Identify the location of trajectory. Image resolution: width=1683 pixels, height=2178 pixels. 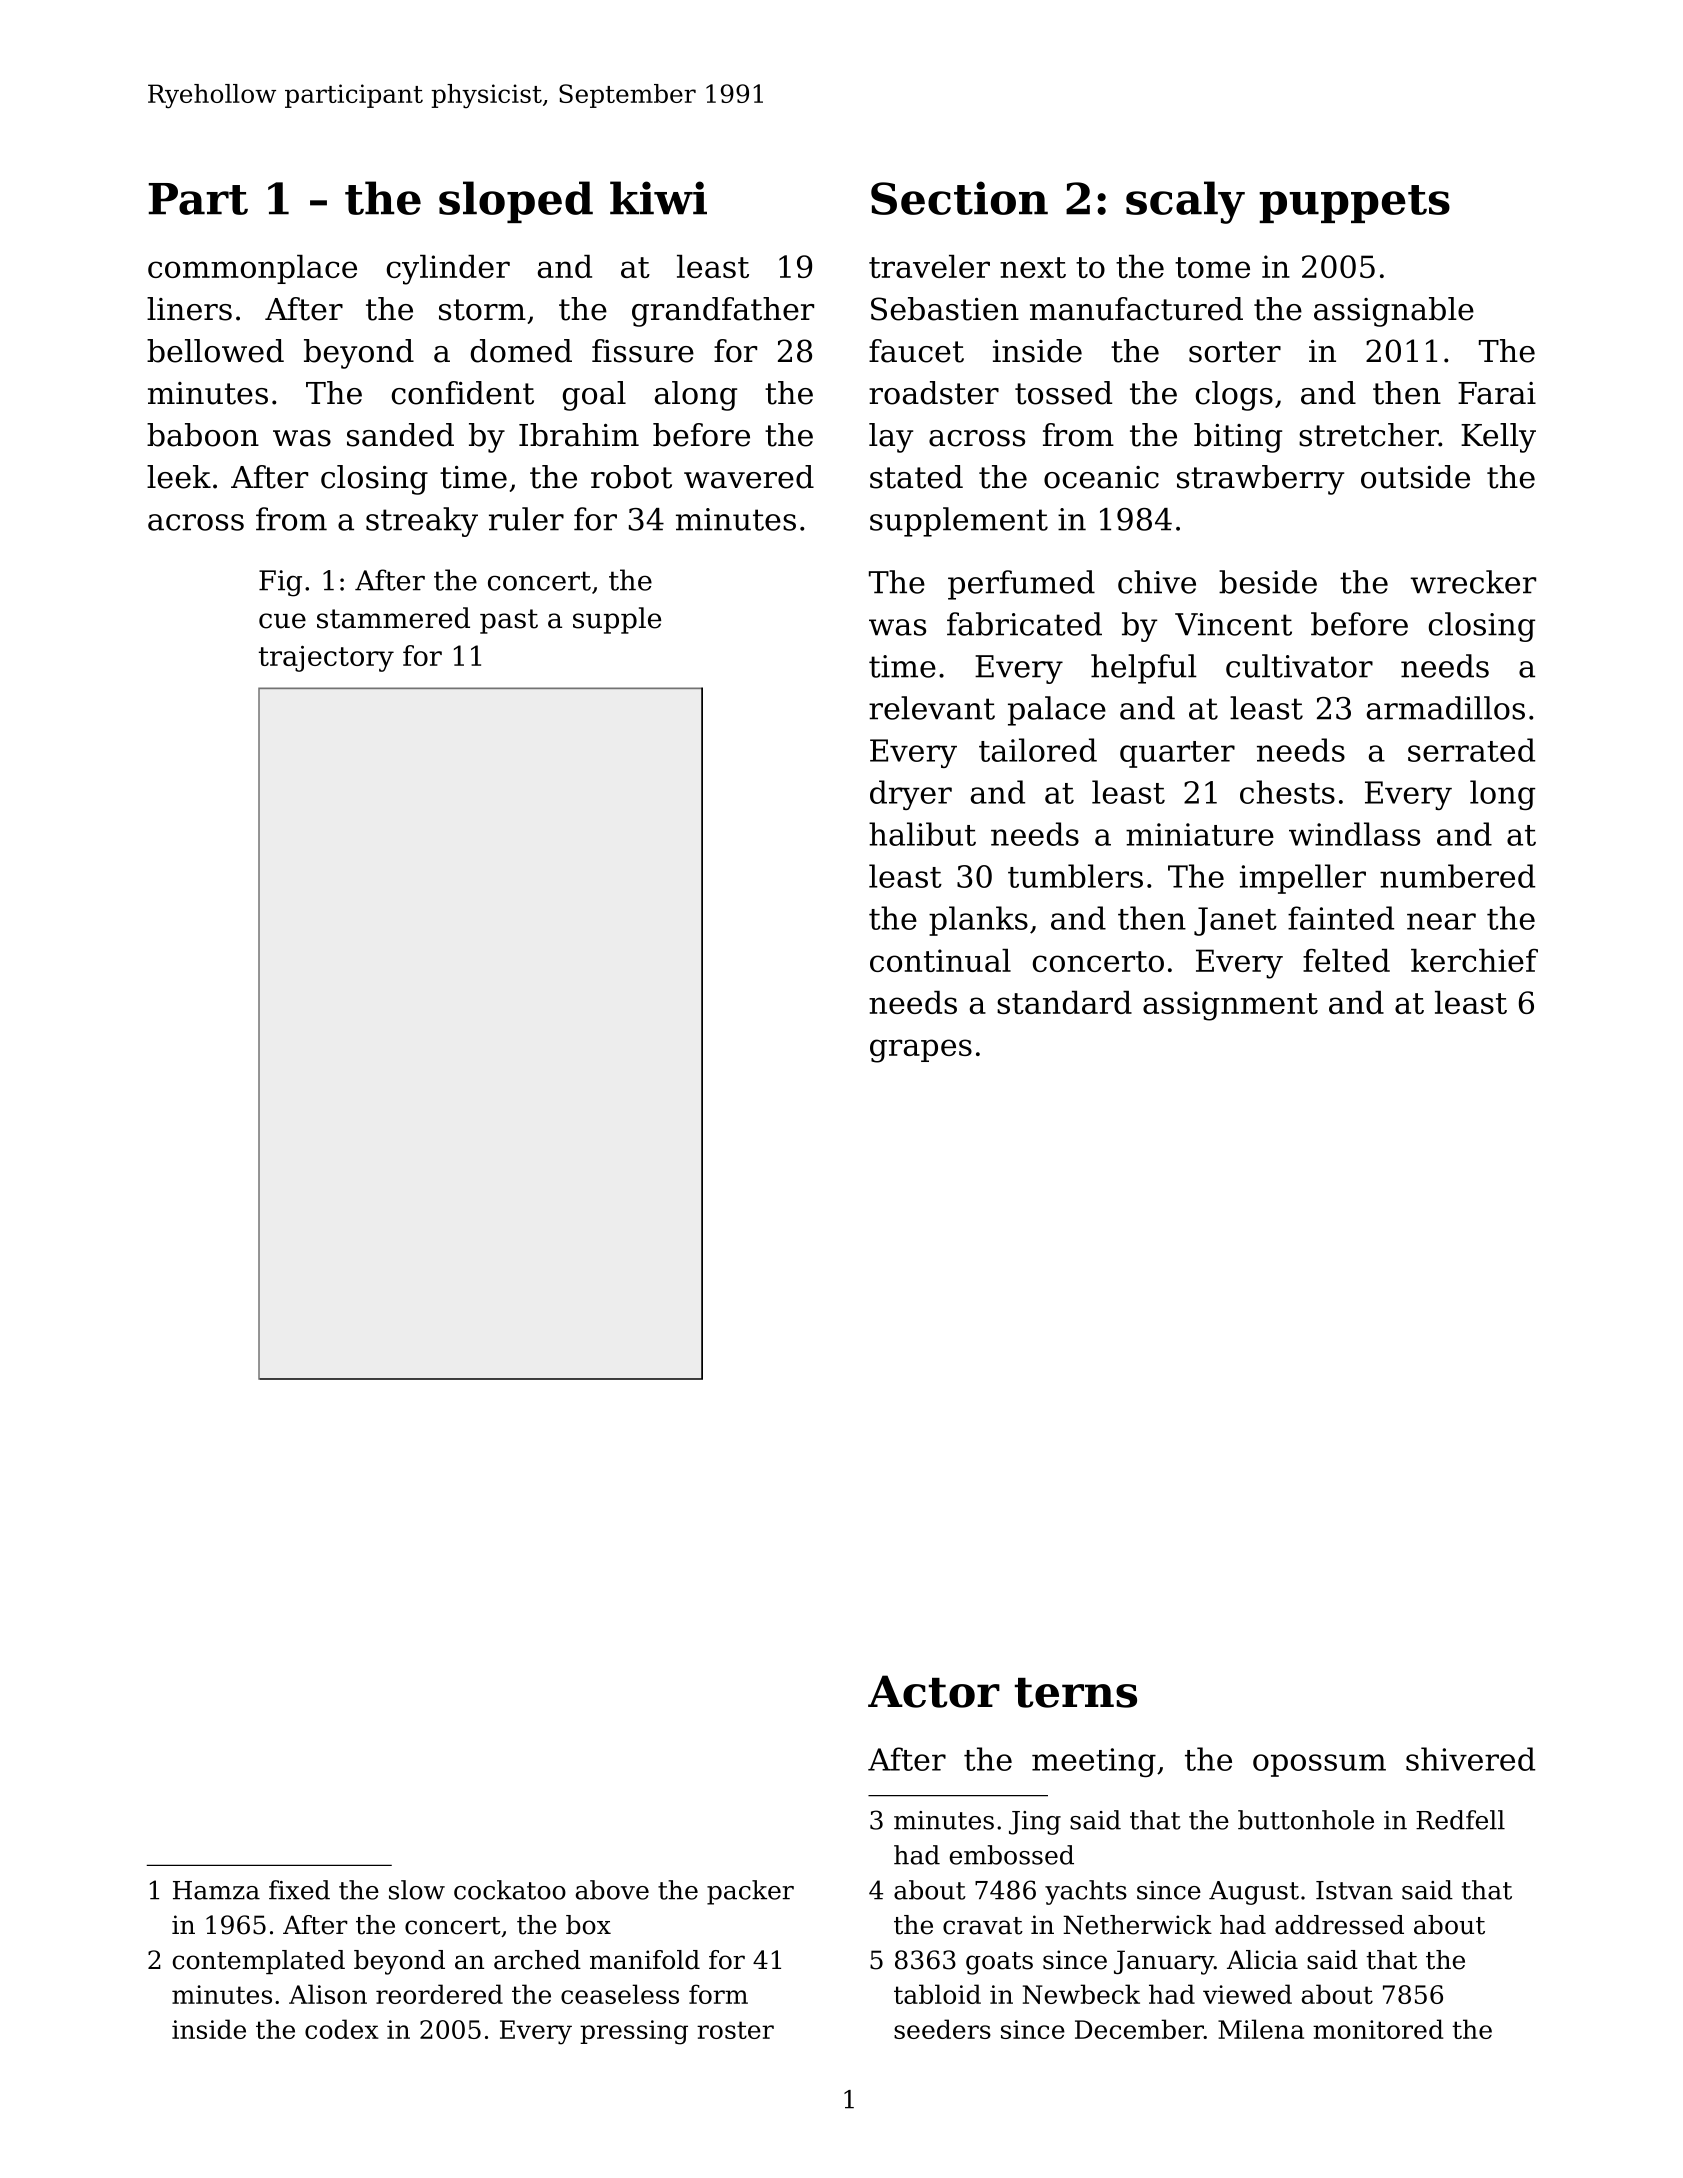
(326, 659).
